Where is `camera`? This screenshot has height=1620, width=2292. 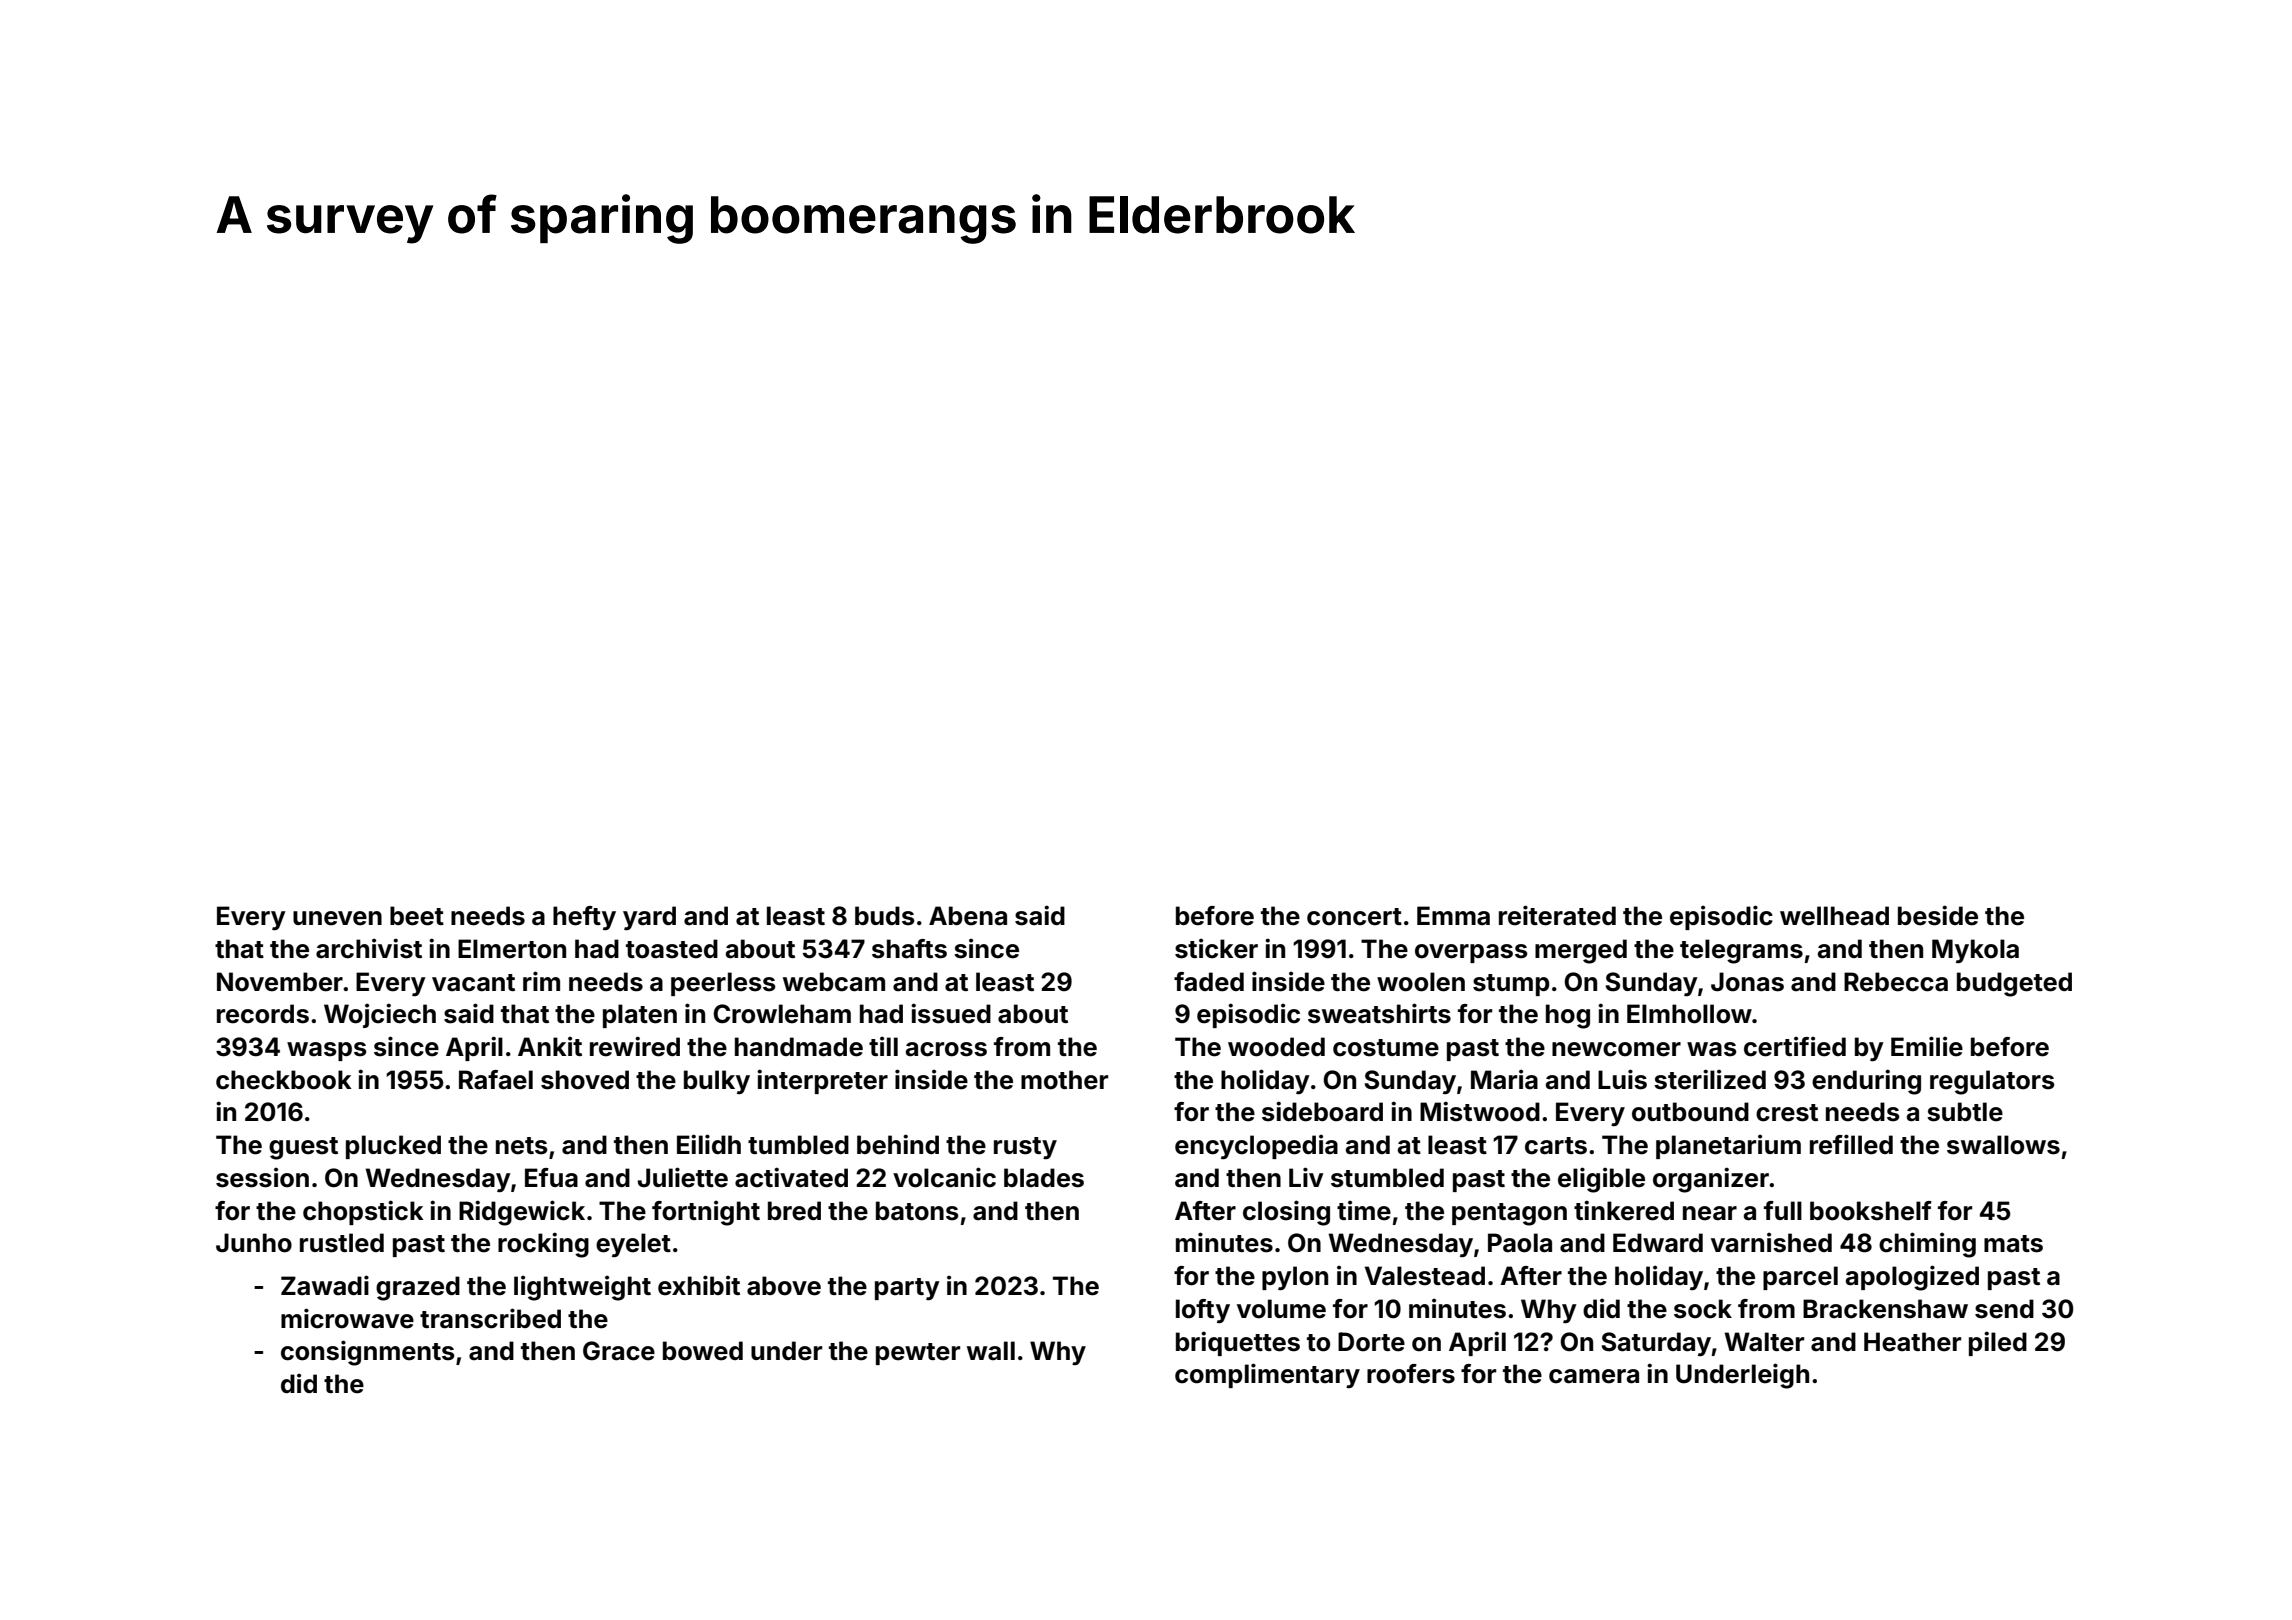
camera is located at coordinates (1594, 1376).
